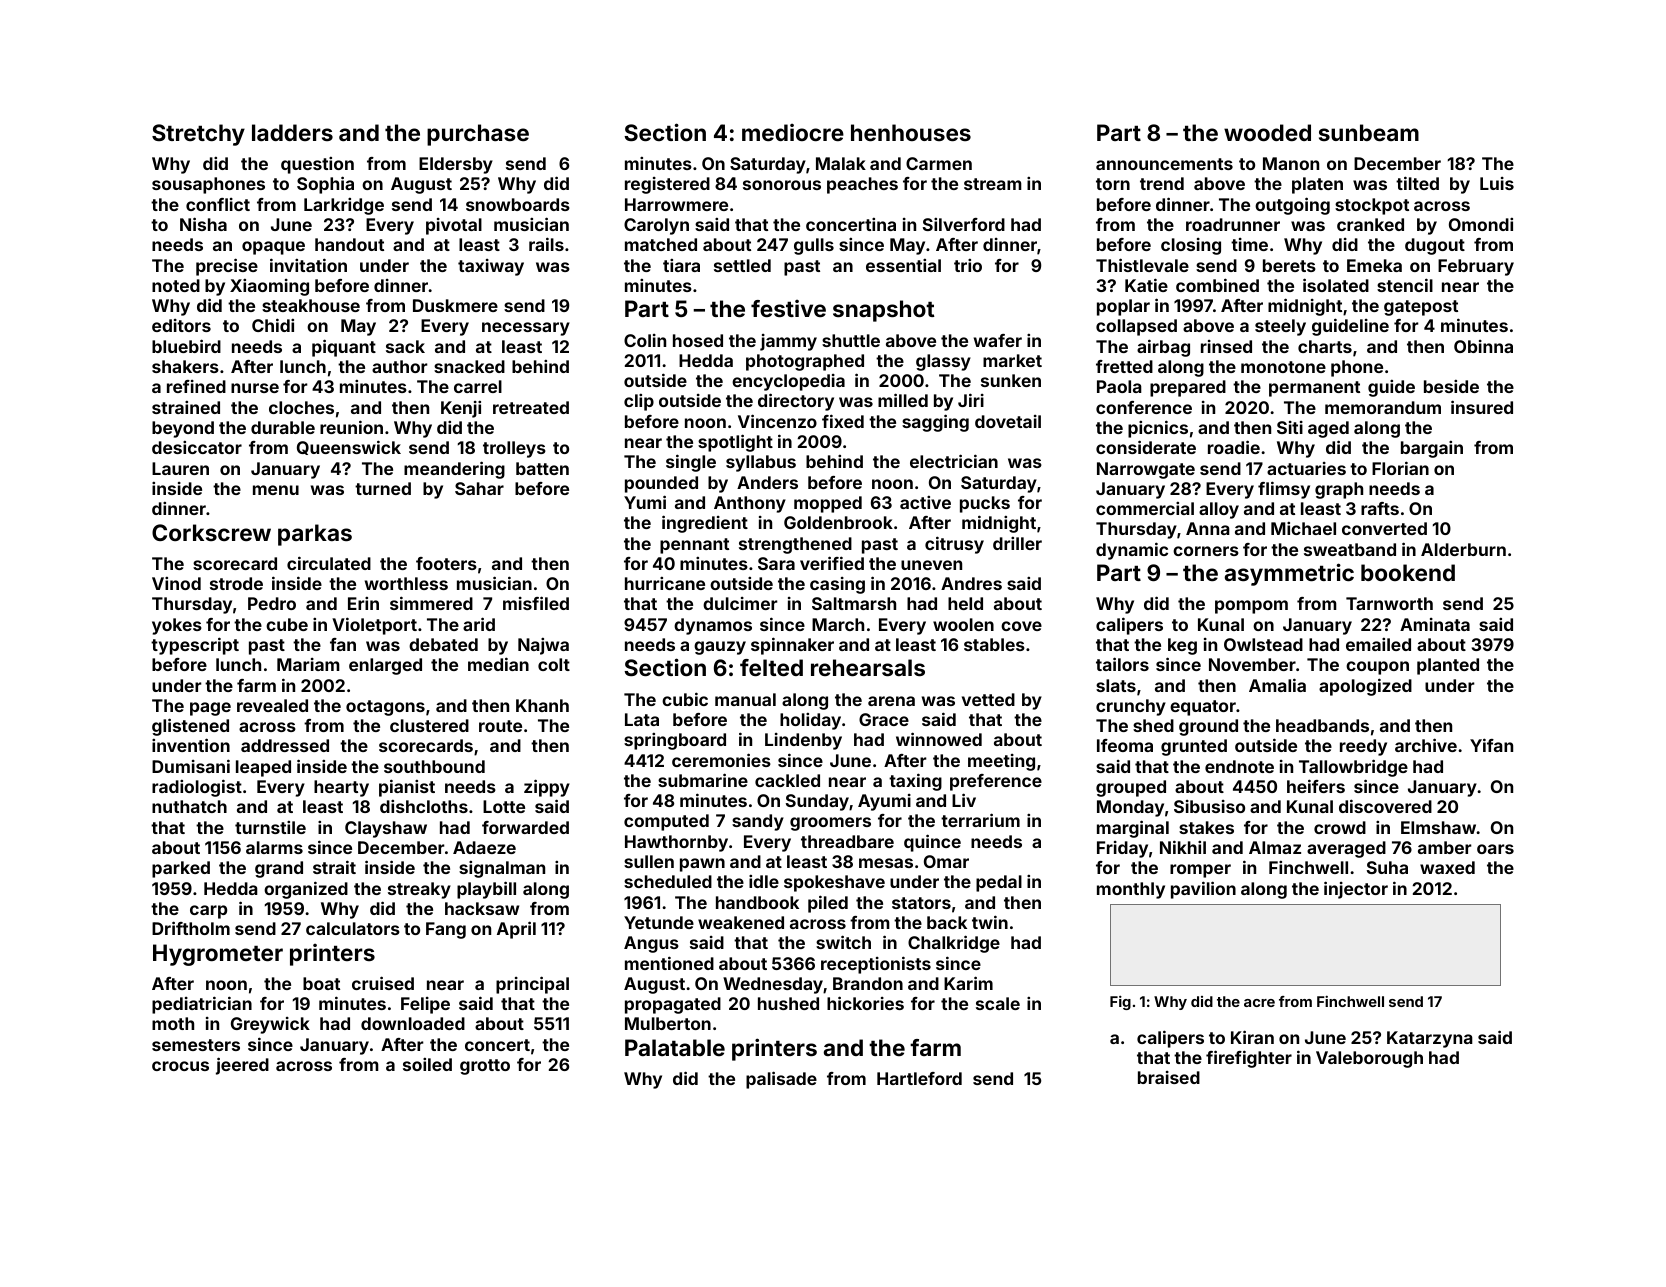 Image resolution: width=1666 pixels, height=1287 pixels. Describe the element at coordinates (478, 135) in the screenshot. I see `purchase` at that location.
